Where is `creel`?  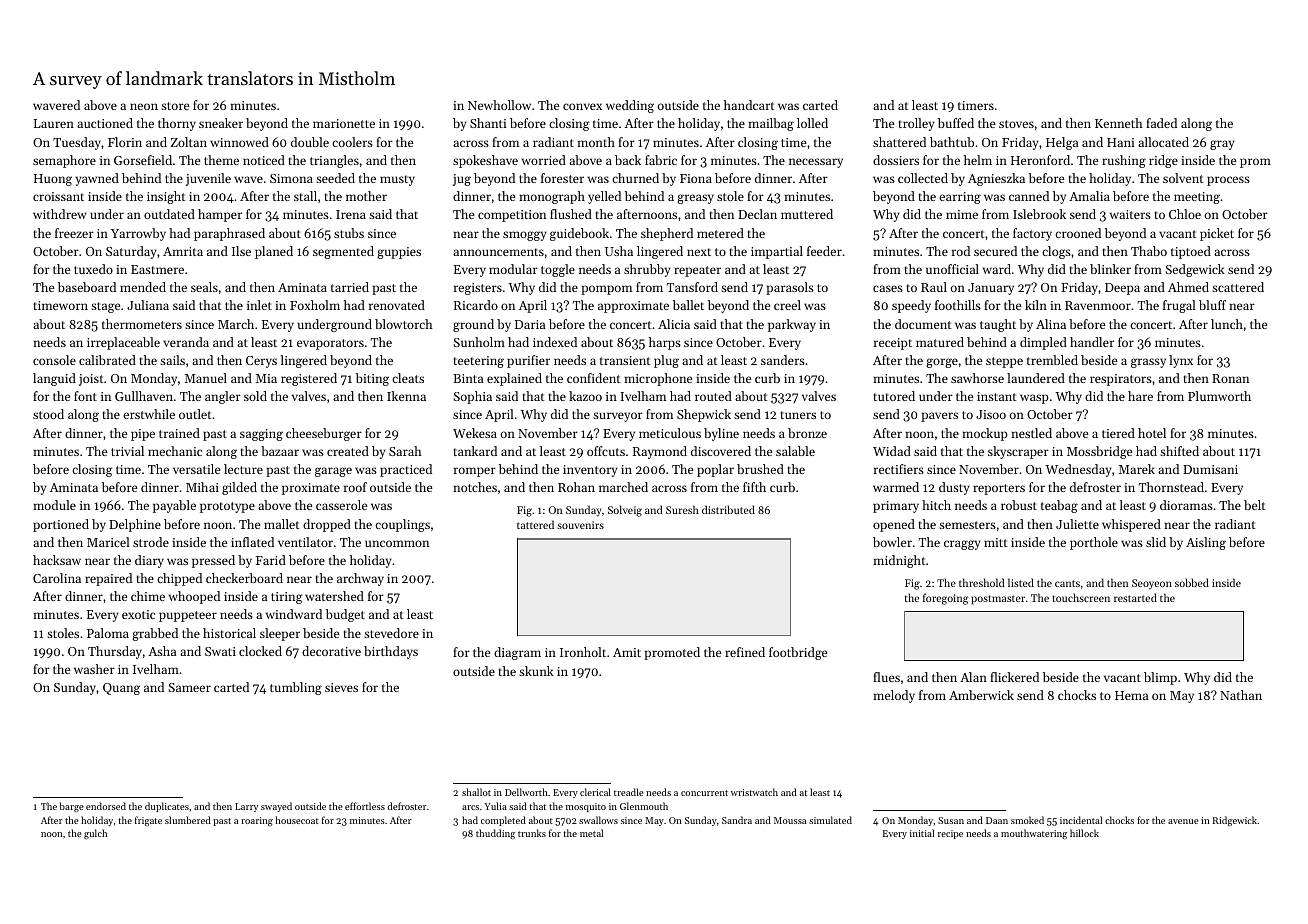
creel is located at coordinates (787, 305).
